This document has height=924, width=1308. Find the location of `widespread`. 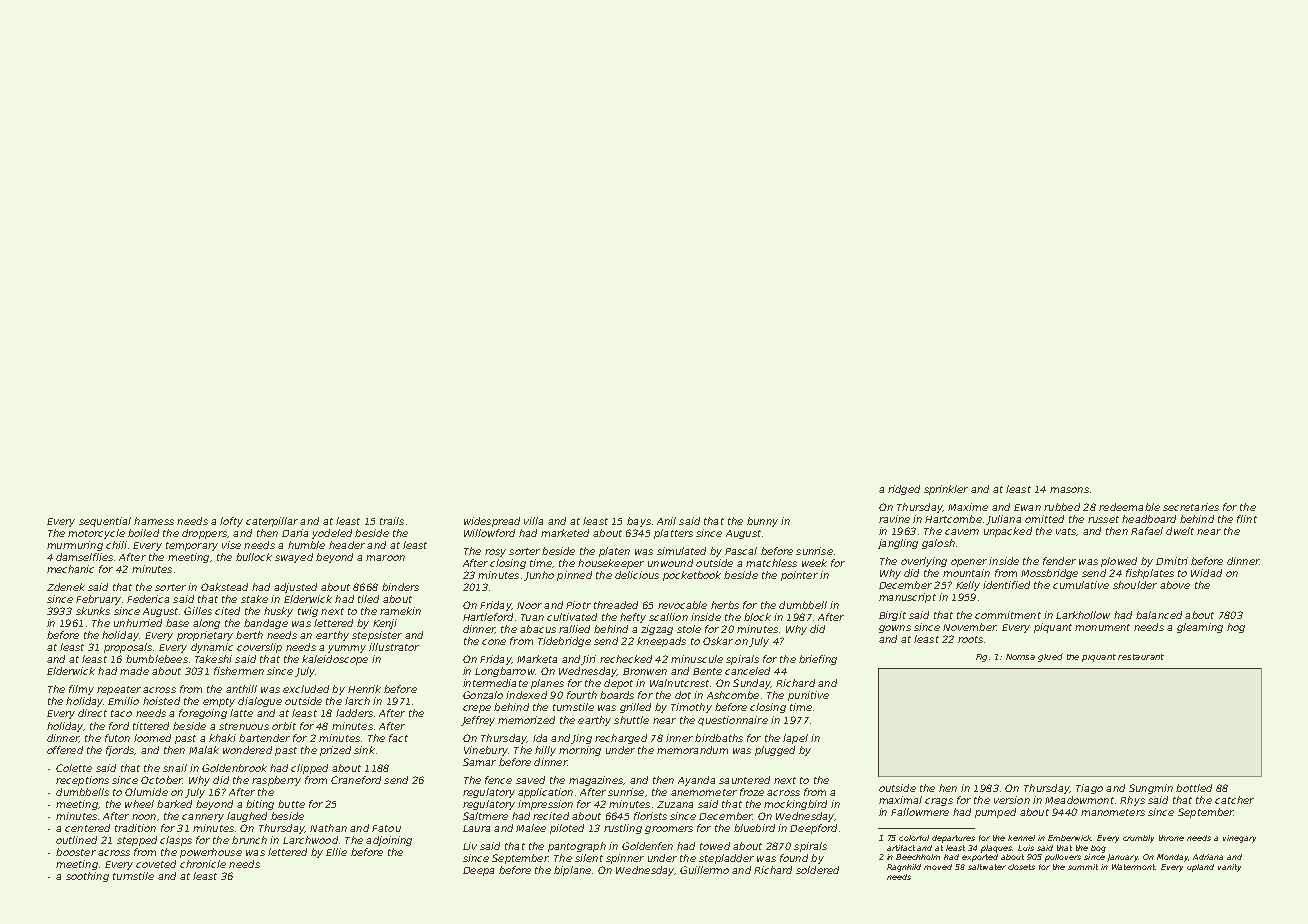

widespread is located at coordinates (492, 522).
